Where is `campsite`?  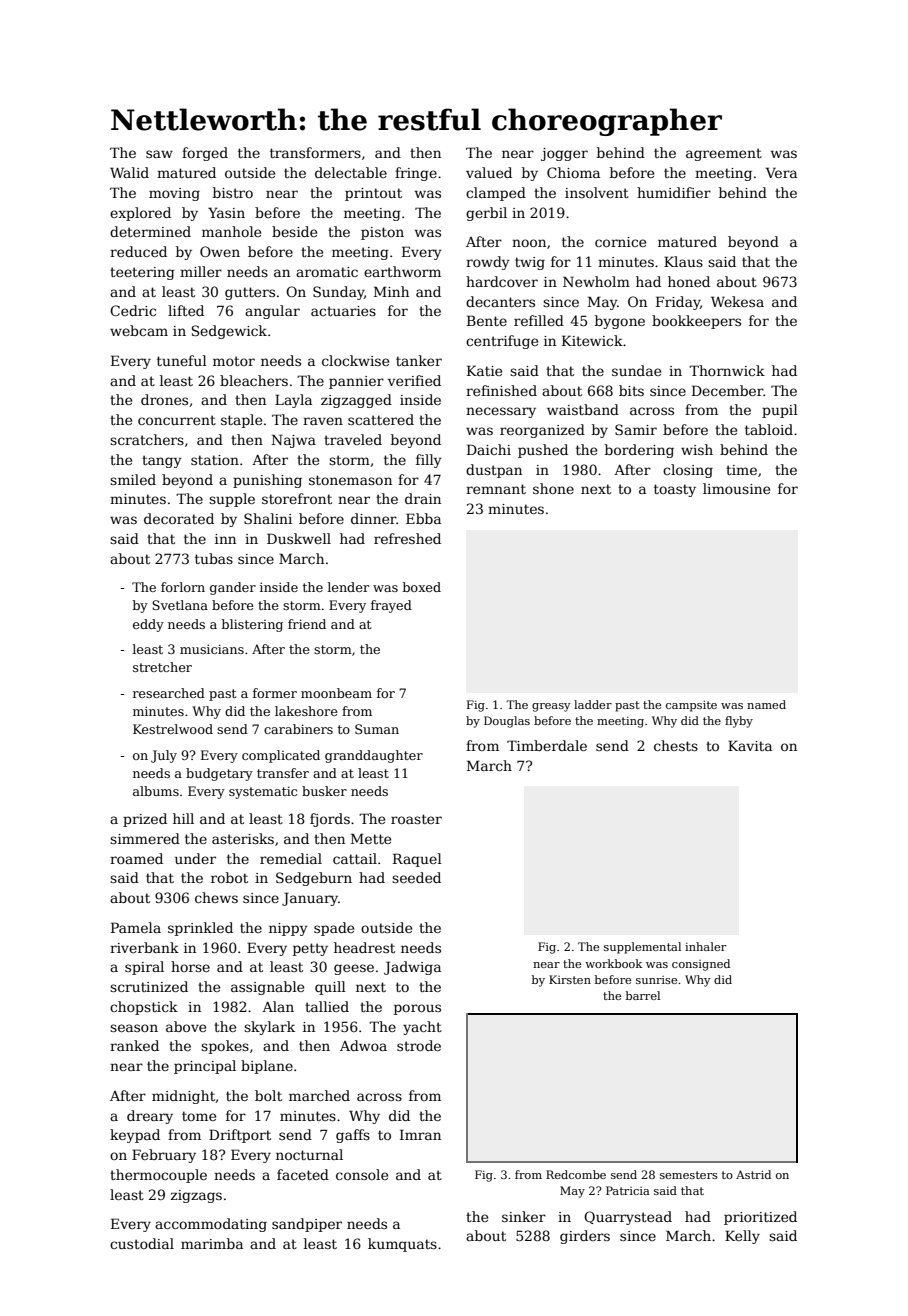
campsite is located at coordinates (691, 706).
